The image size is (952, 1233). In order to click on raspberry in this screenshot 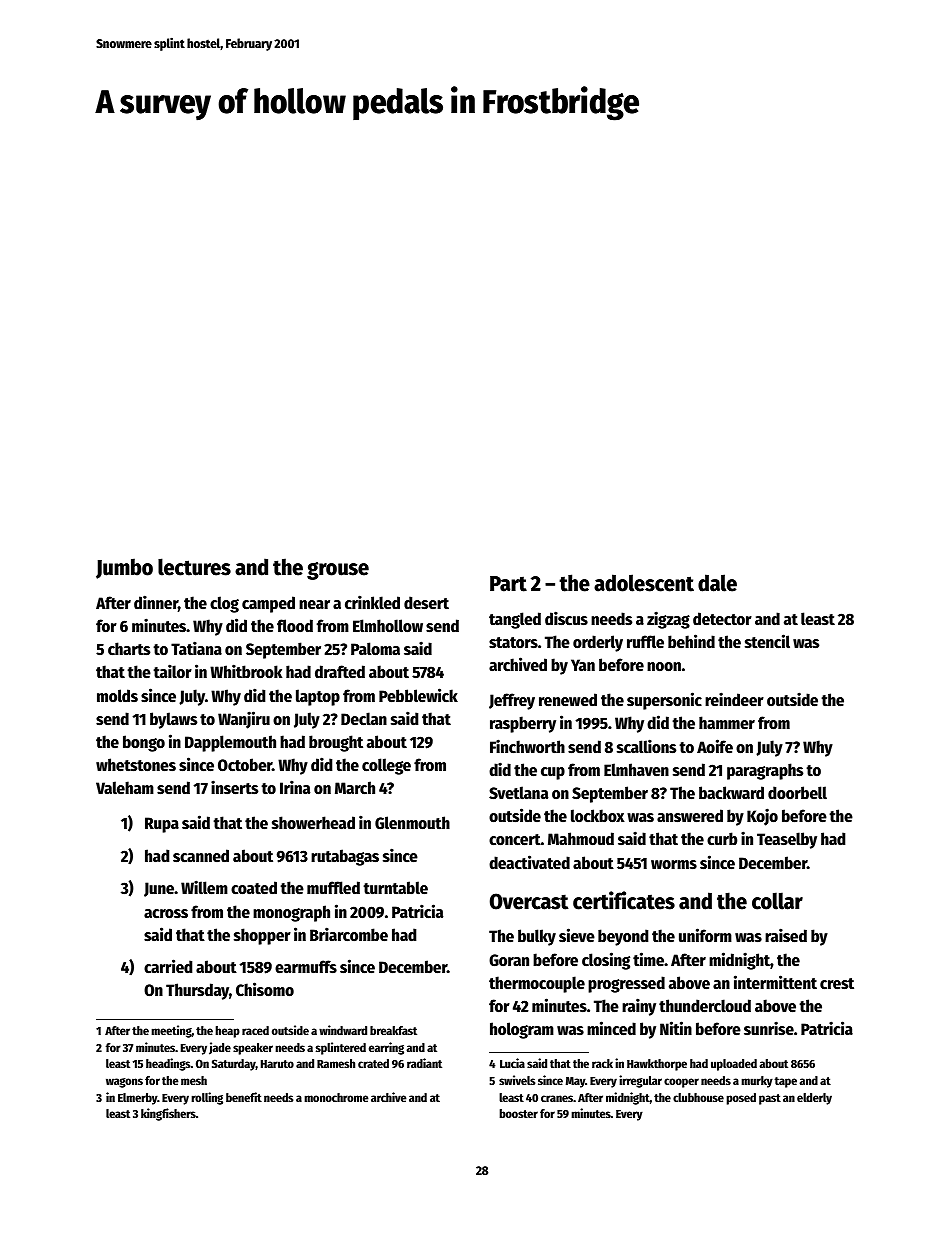, I will do `click(523, 724)`.
